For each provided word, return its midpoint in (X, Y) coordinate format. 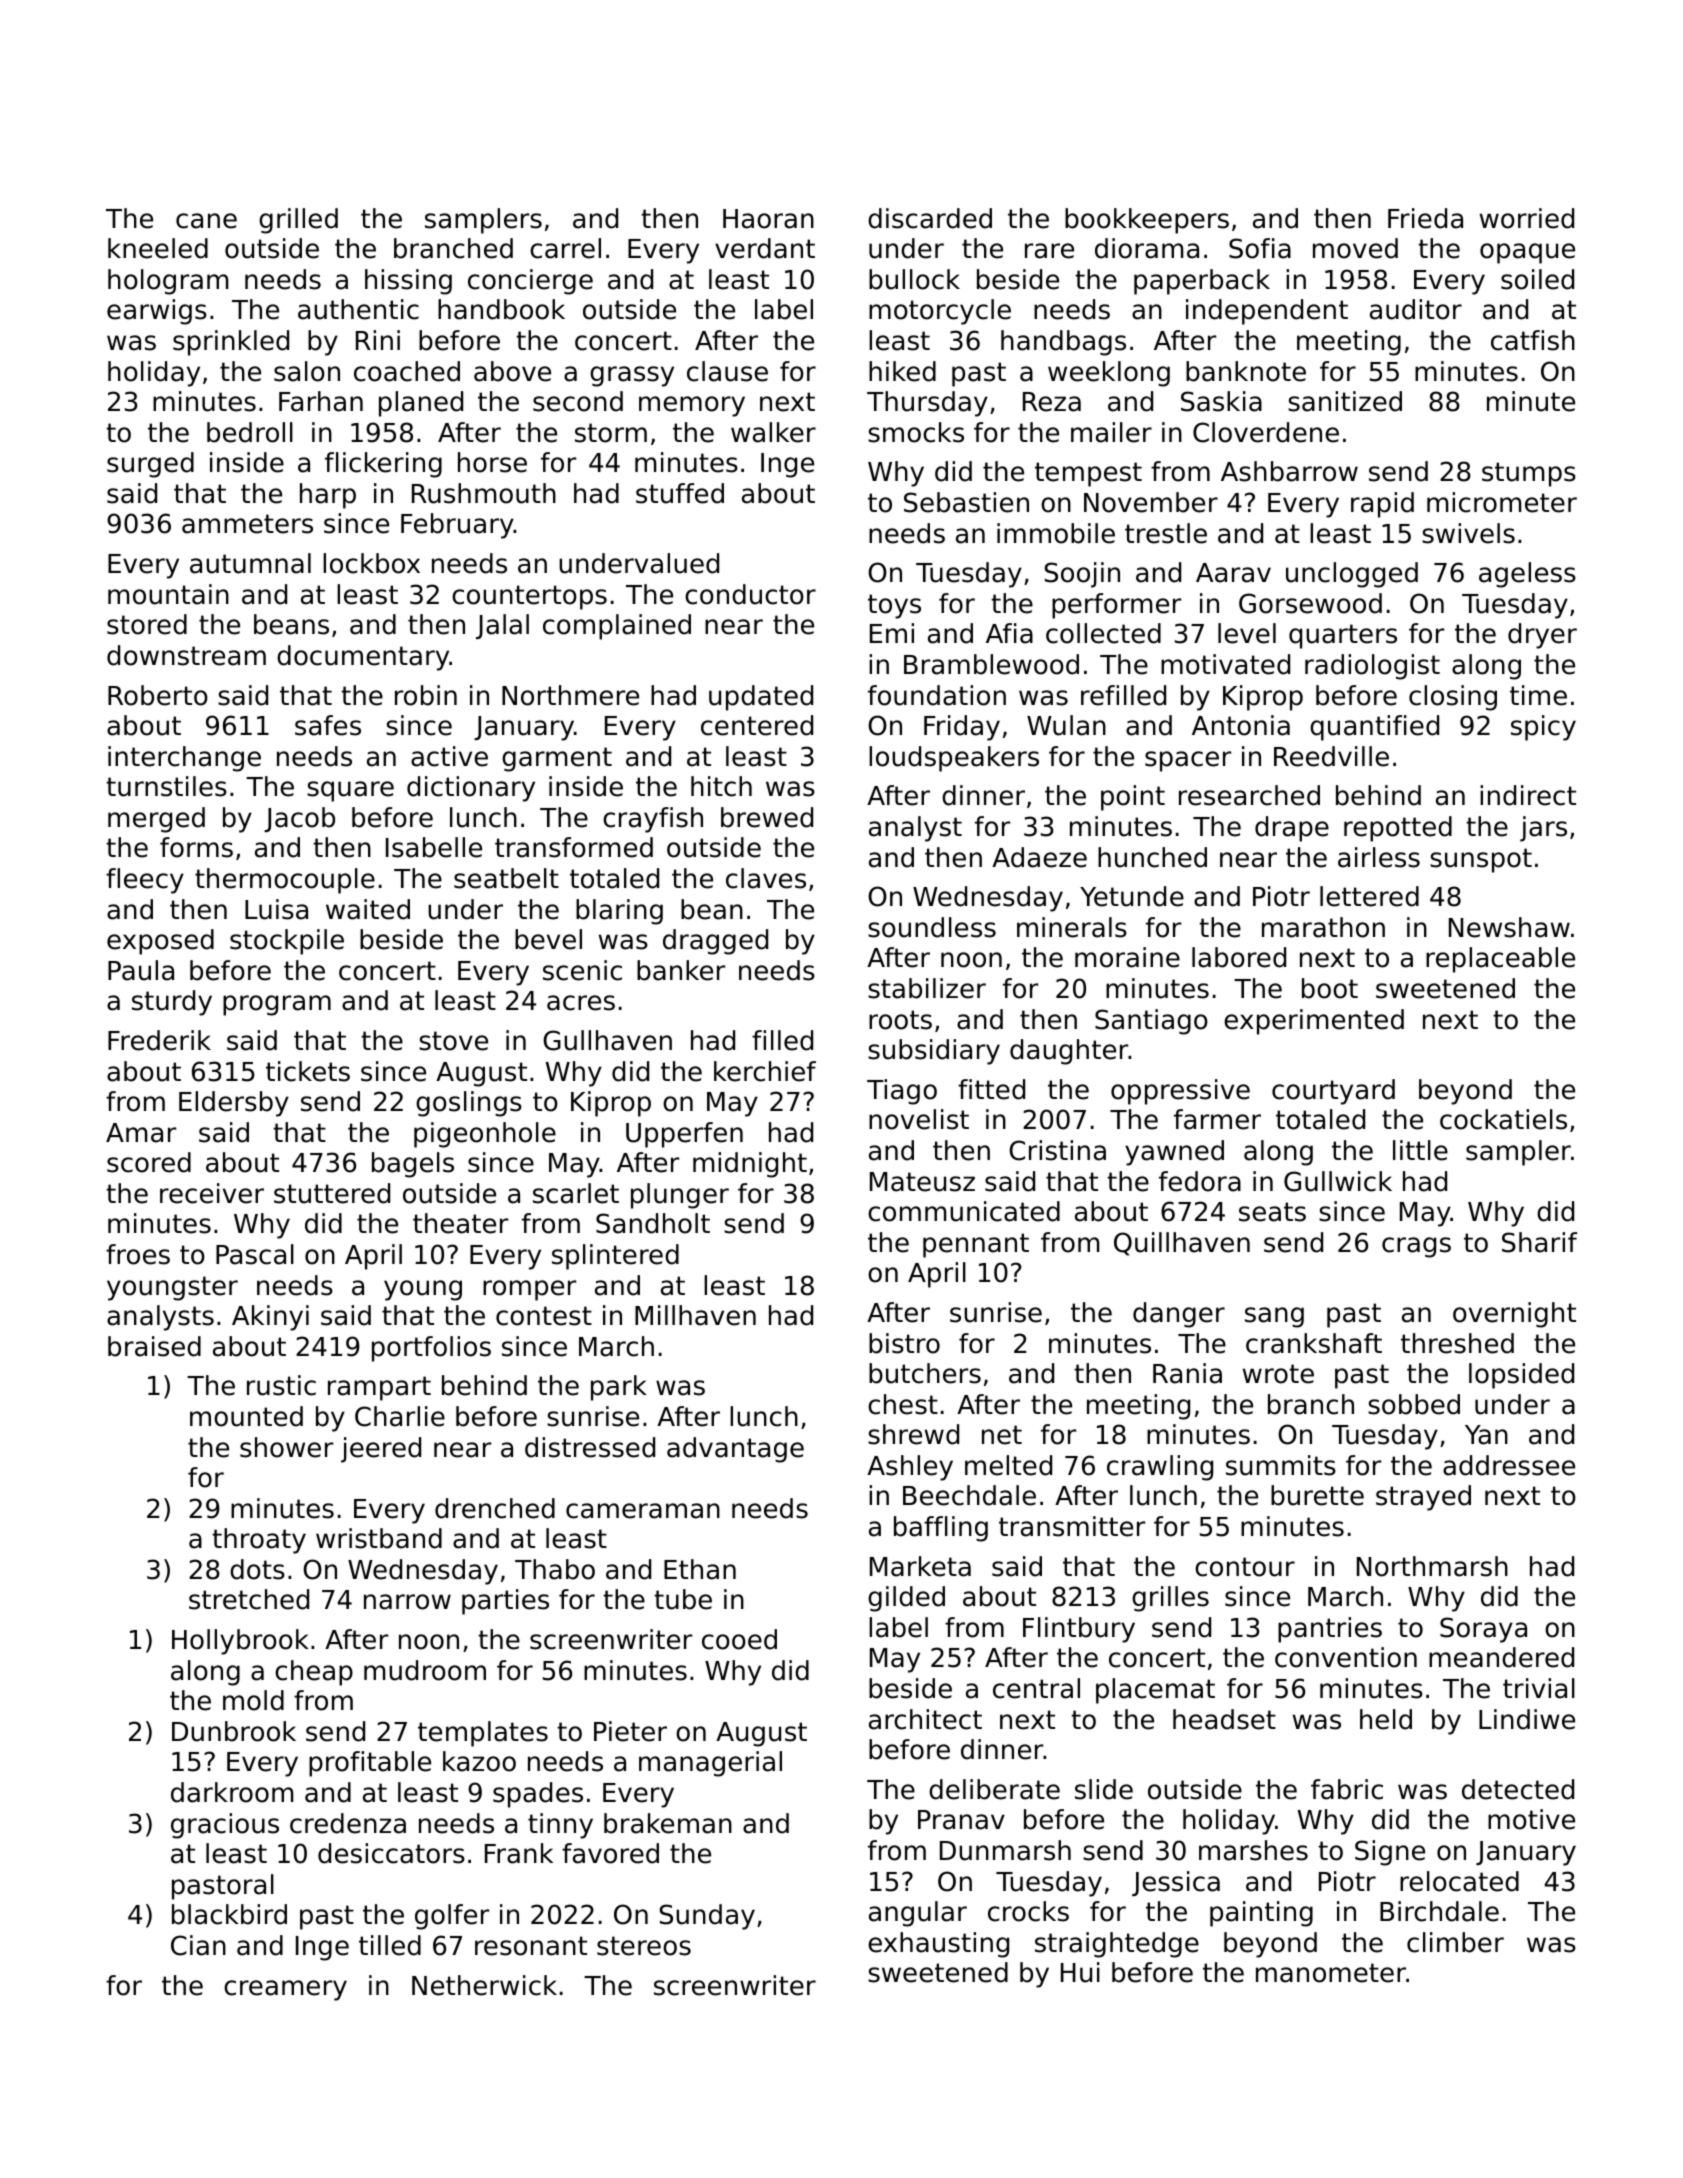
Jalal (502, 626)
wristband (379, 1538)
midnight (750, 1165)
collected (1103, 633)
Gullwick (1338, 1181)
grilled (298, 221)
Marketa (920, 1566)
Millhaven (695, 1315)
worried (1527, 218)
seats (1272, 1212)
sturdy (172, 1003)
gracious (225, 1826)
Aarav (1233, 573)
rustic (281, 1385)
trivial (1539, 1688)
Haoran (768, 219)
